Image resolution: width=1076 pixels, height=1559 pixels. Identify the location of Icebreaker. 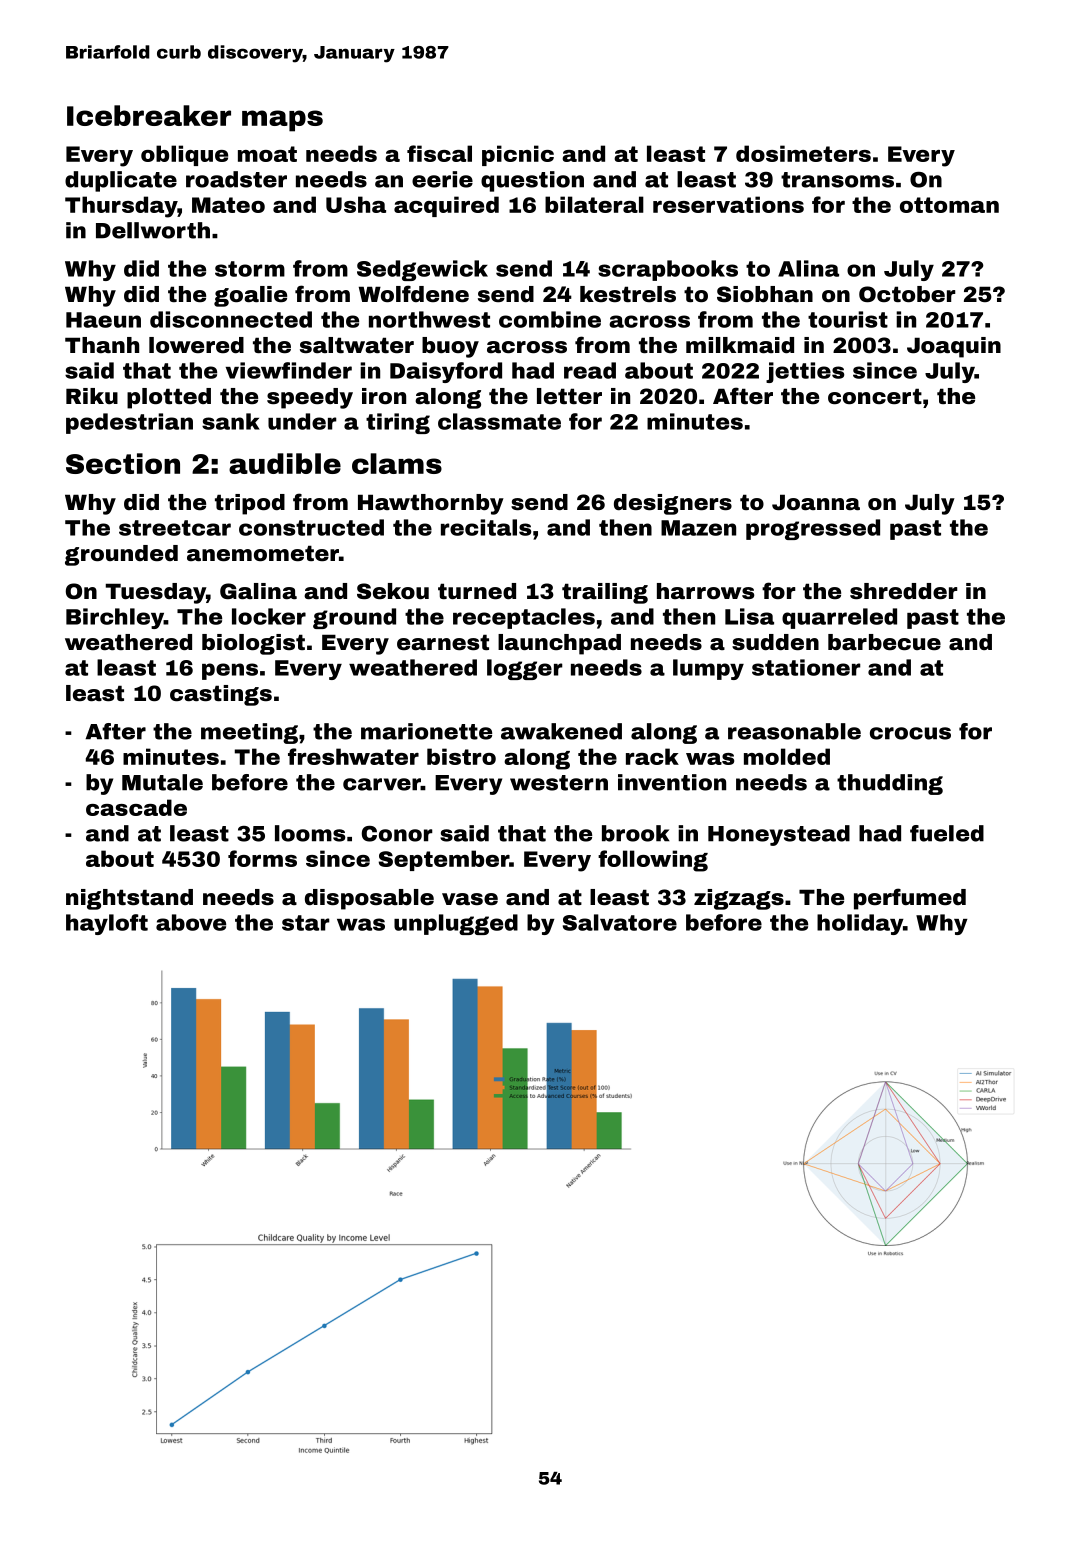
(149, 115).
